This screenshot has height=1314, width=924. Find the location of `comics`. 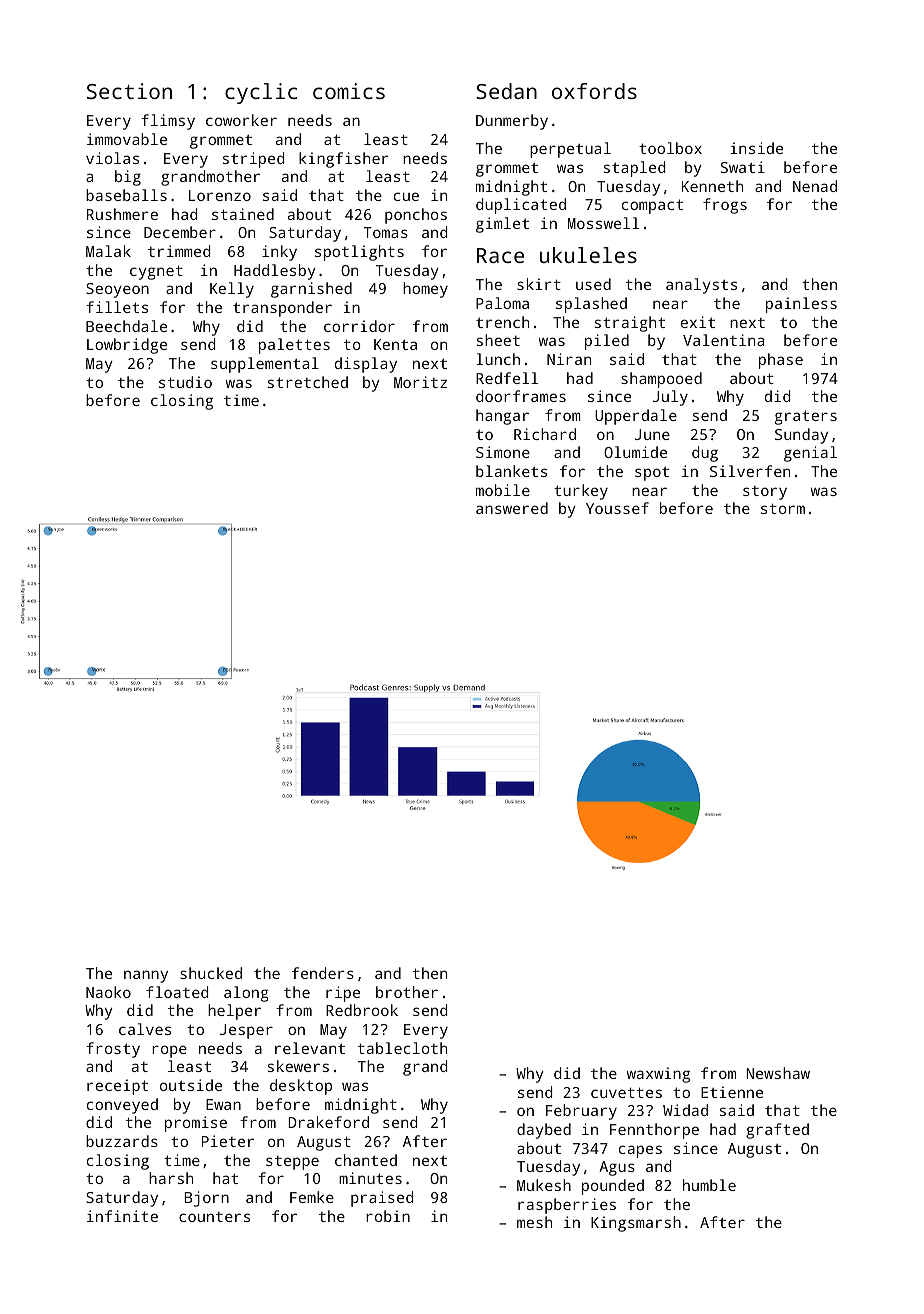

comics is located at coordinates (349, 91).
